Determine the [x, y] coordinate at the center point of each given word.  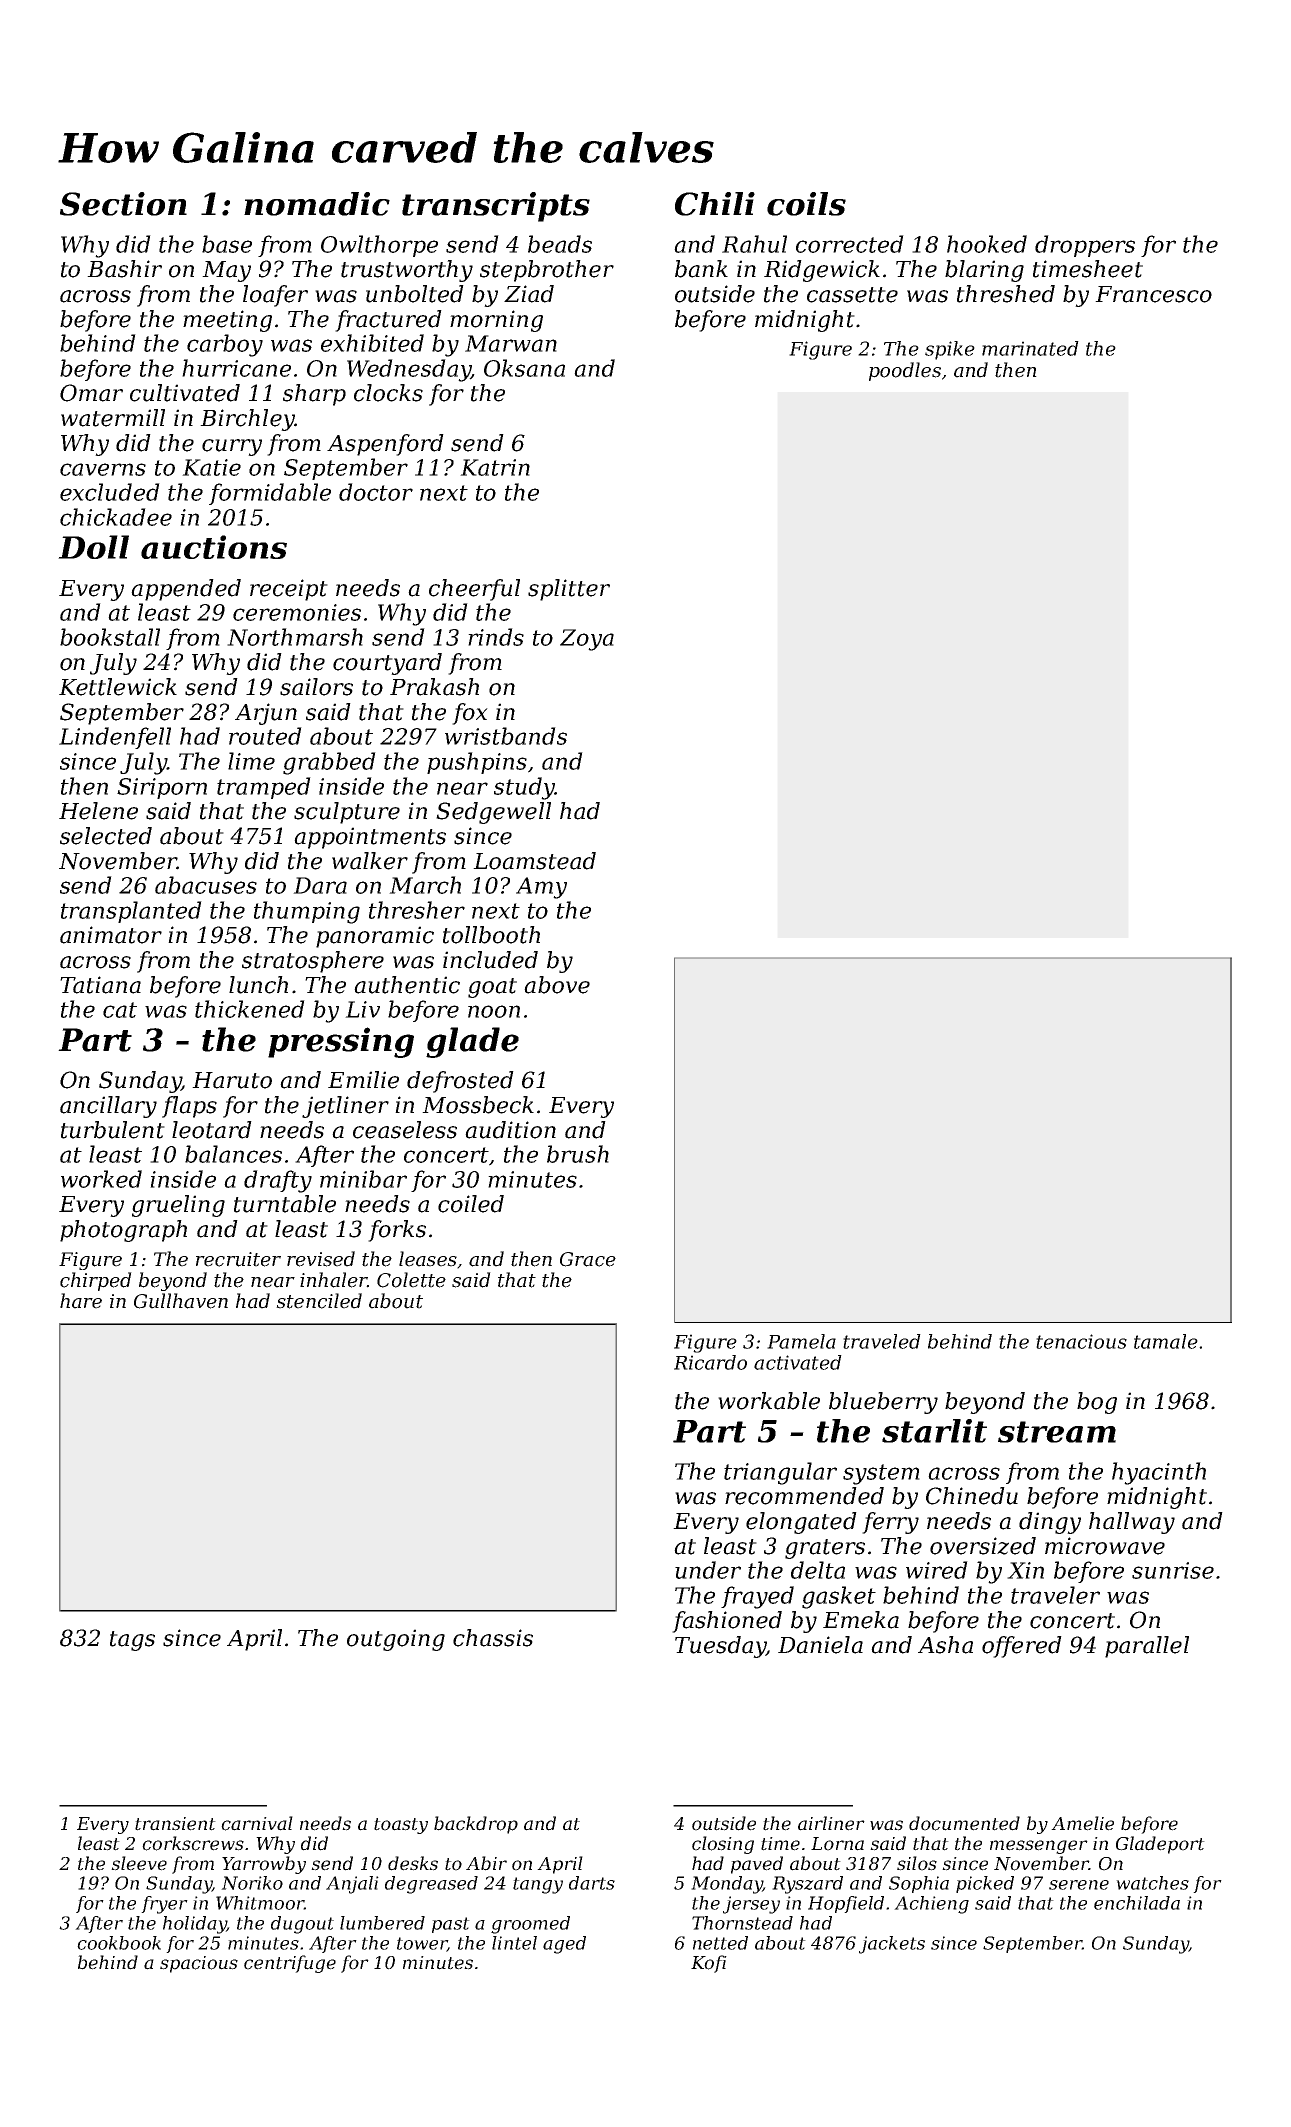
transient [175, 1824]
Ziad [529, 294]
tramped [264, 788]
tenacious [1081, 1341]
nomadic [317, 204]
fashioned [727, 1622]
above [557, 985]
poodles [905, 371]
